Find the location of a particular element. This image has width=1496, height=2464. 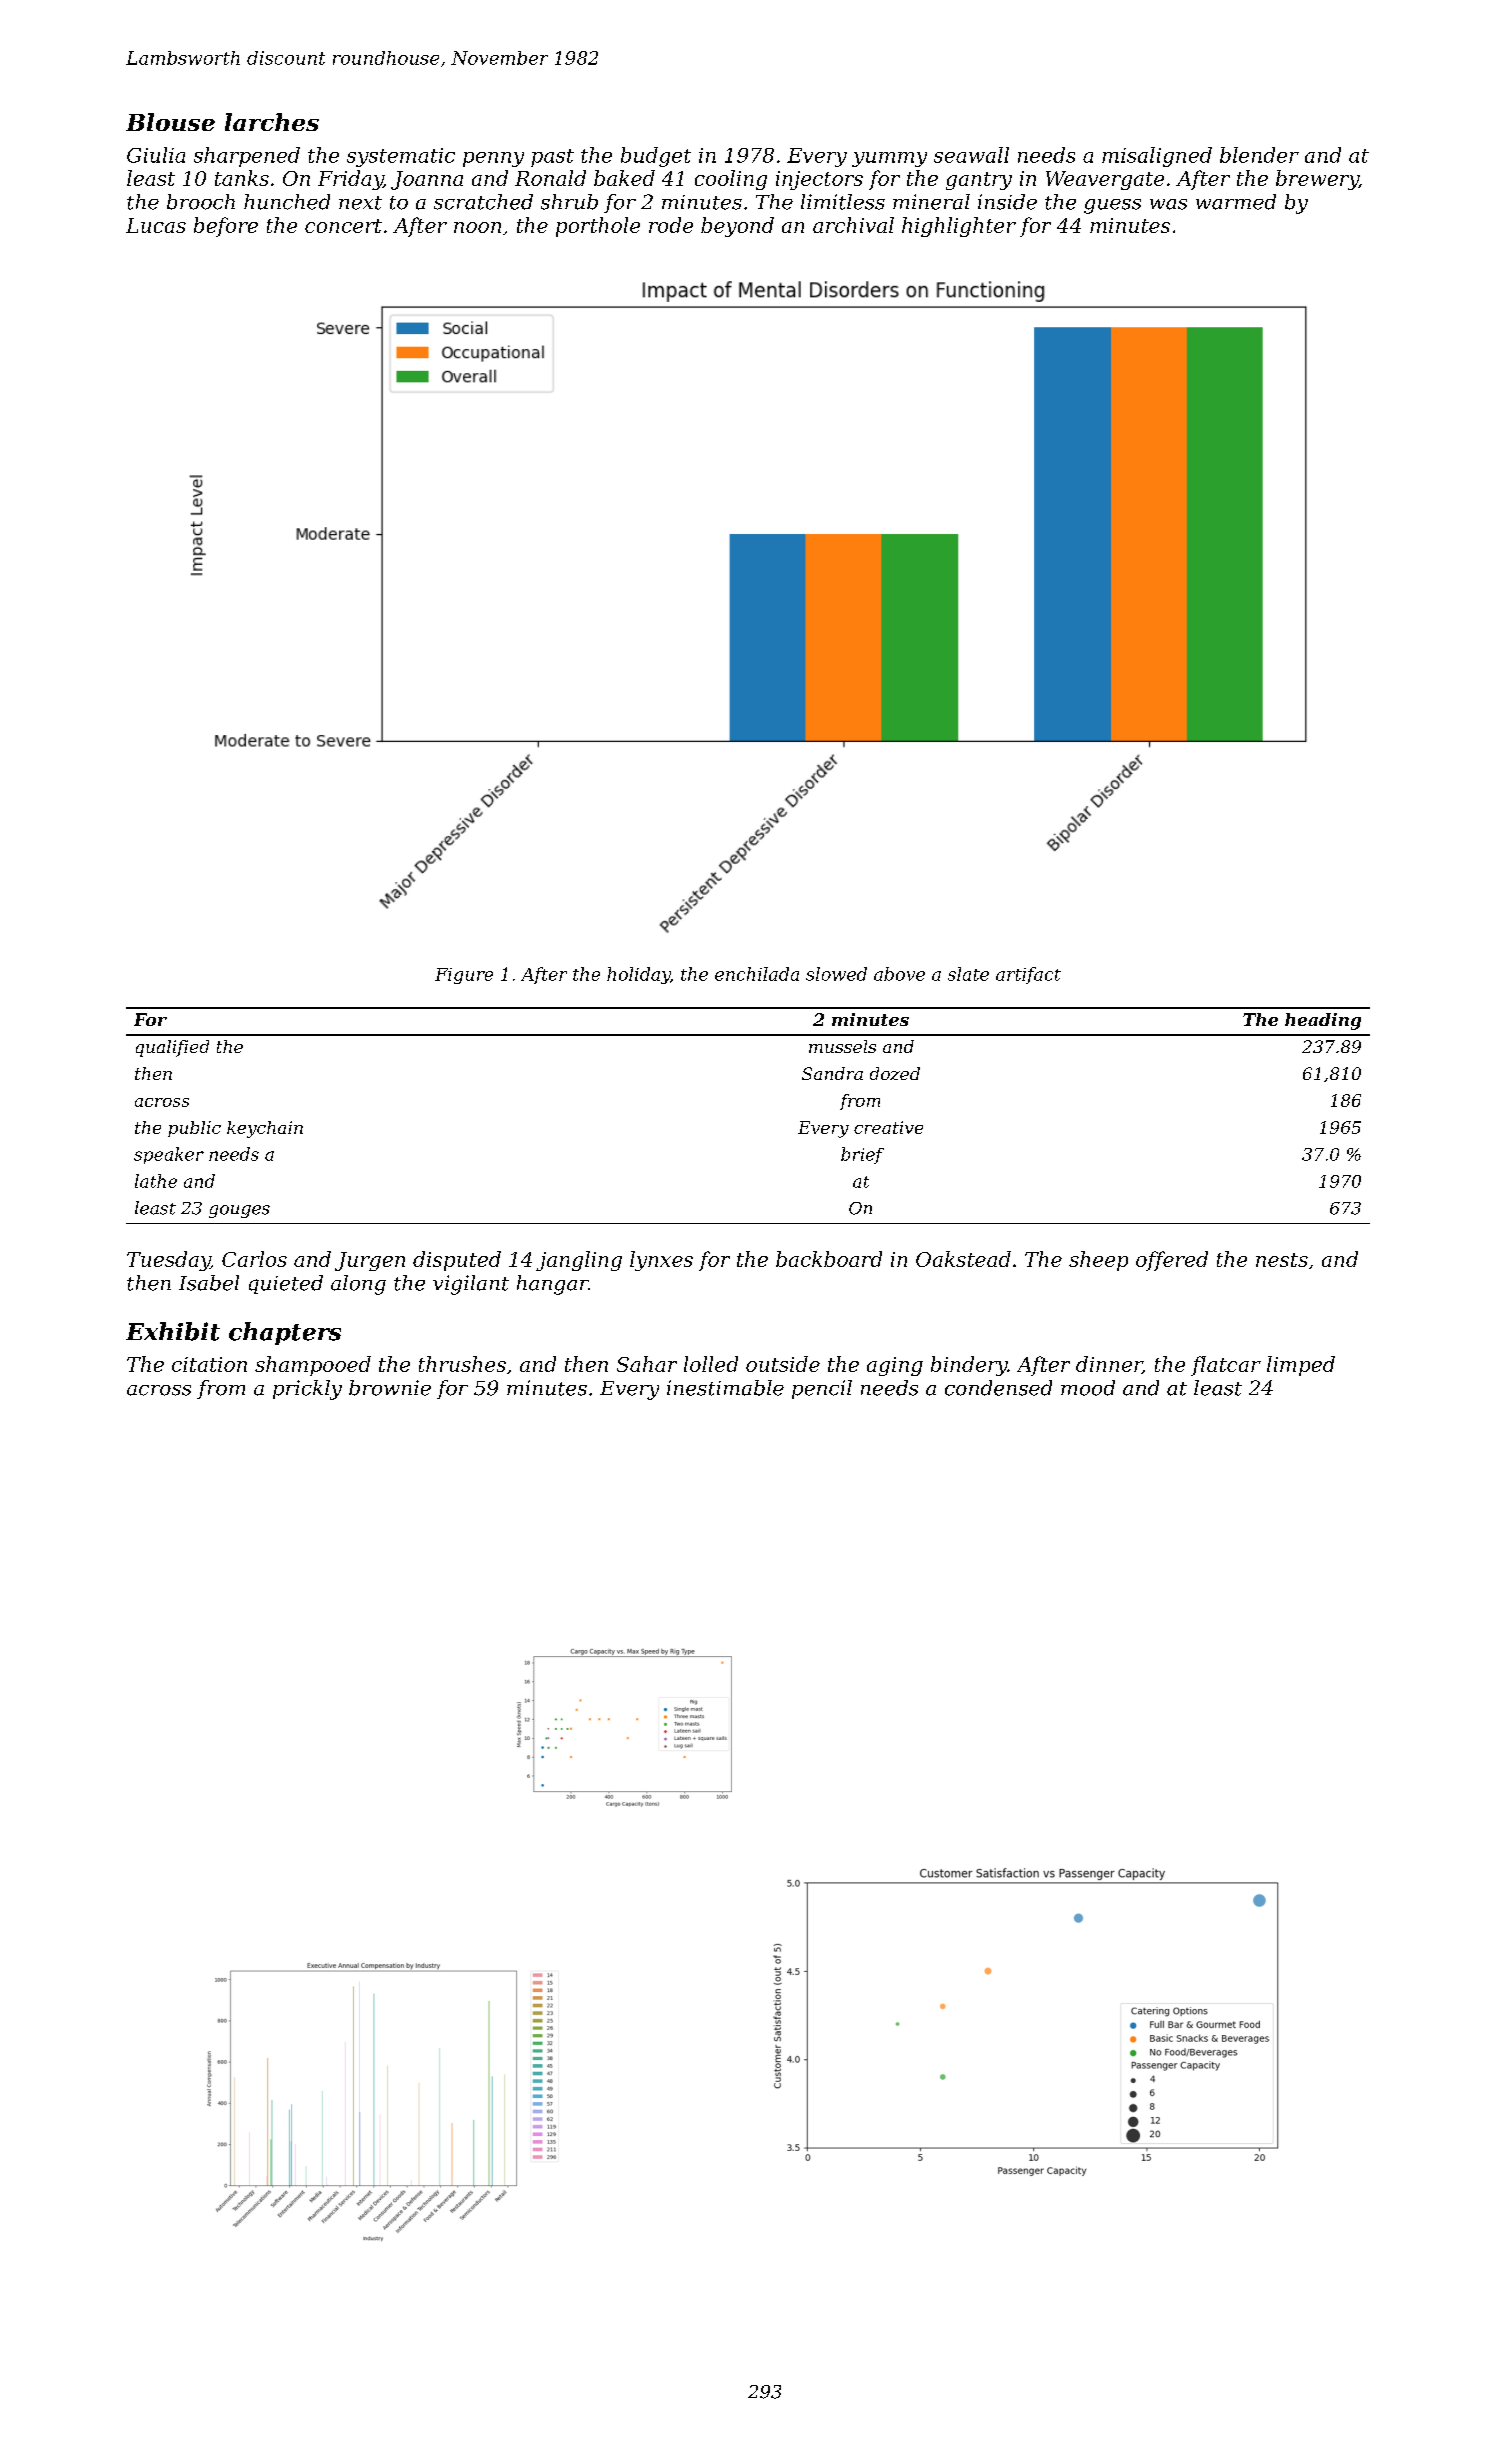

heading is located at coordinates (1323, 1021).
